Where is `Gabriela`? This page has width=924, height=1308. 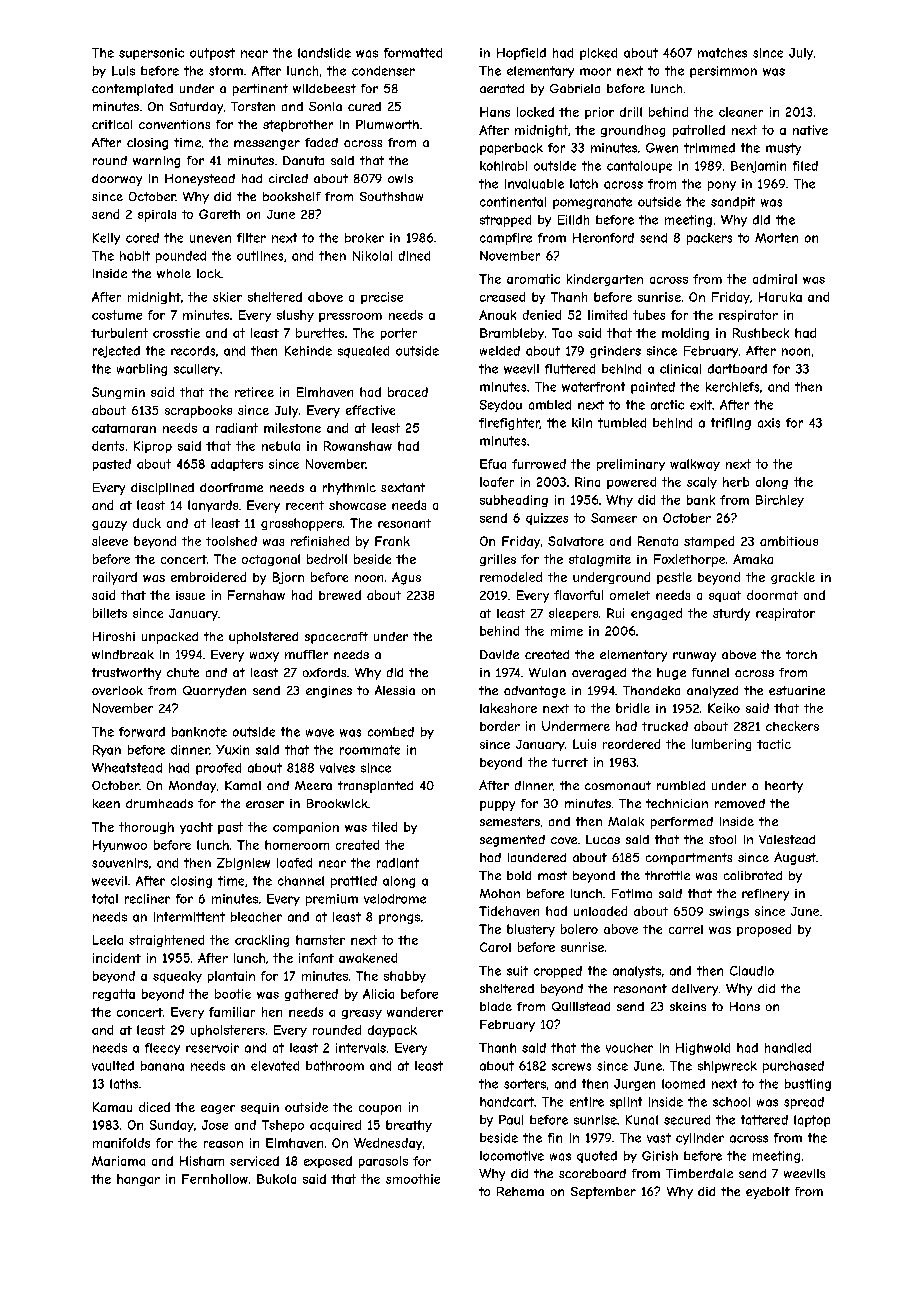 Gabriela is located at coordinates (575, 88).
